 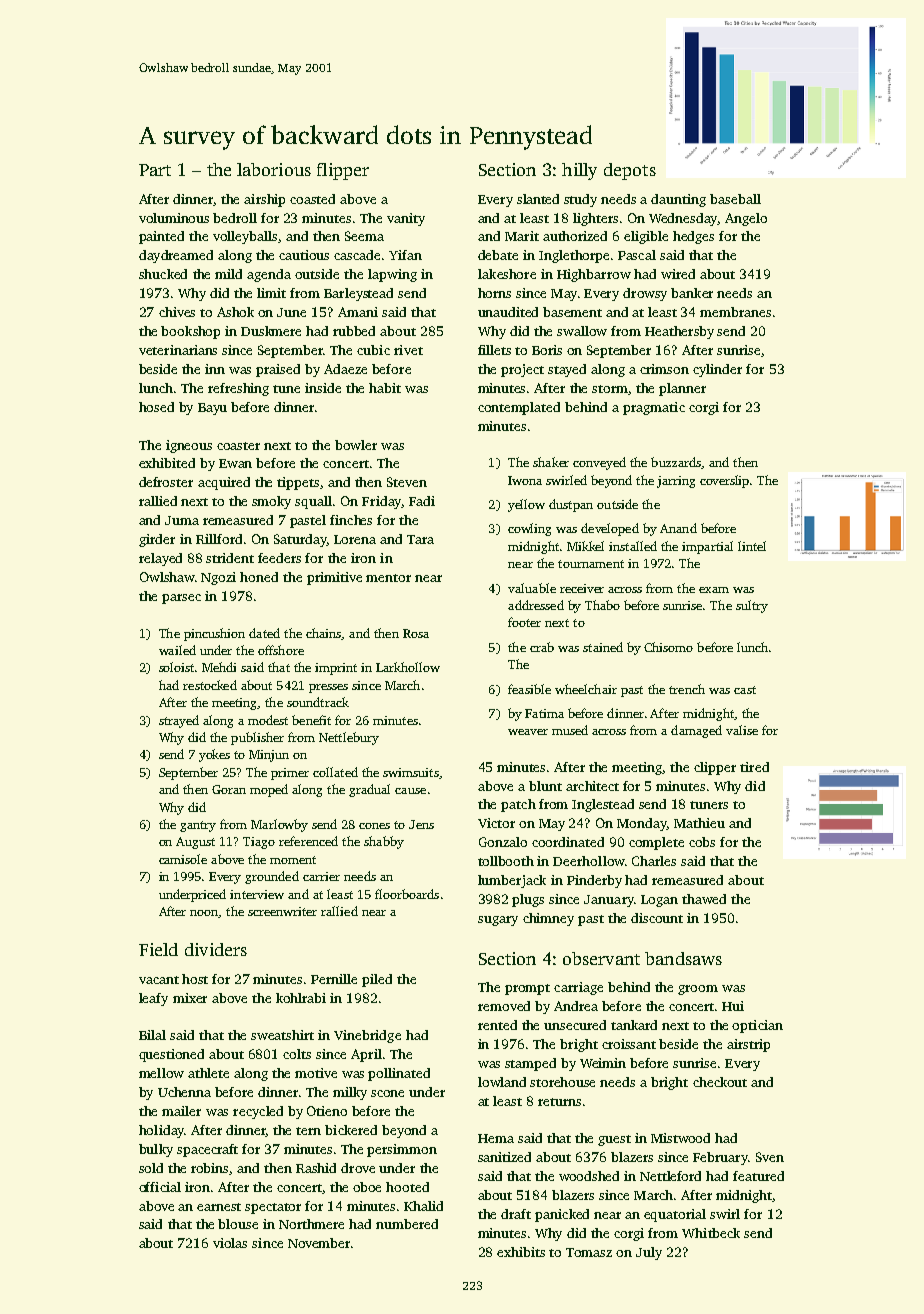 I want to click on vanity, so click(x=406, y=219).
